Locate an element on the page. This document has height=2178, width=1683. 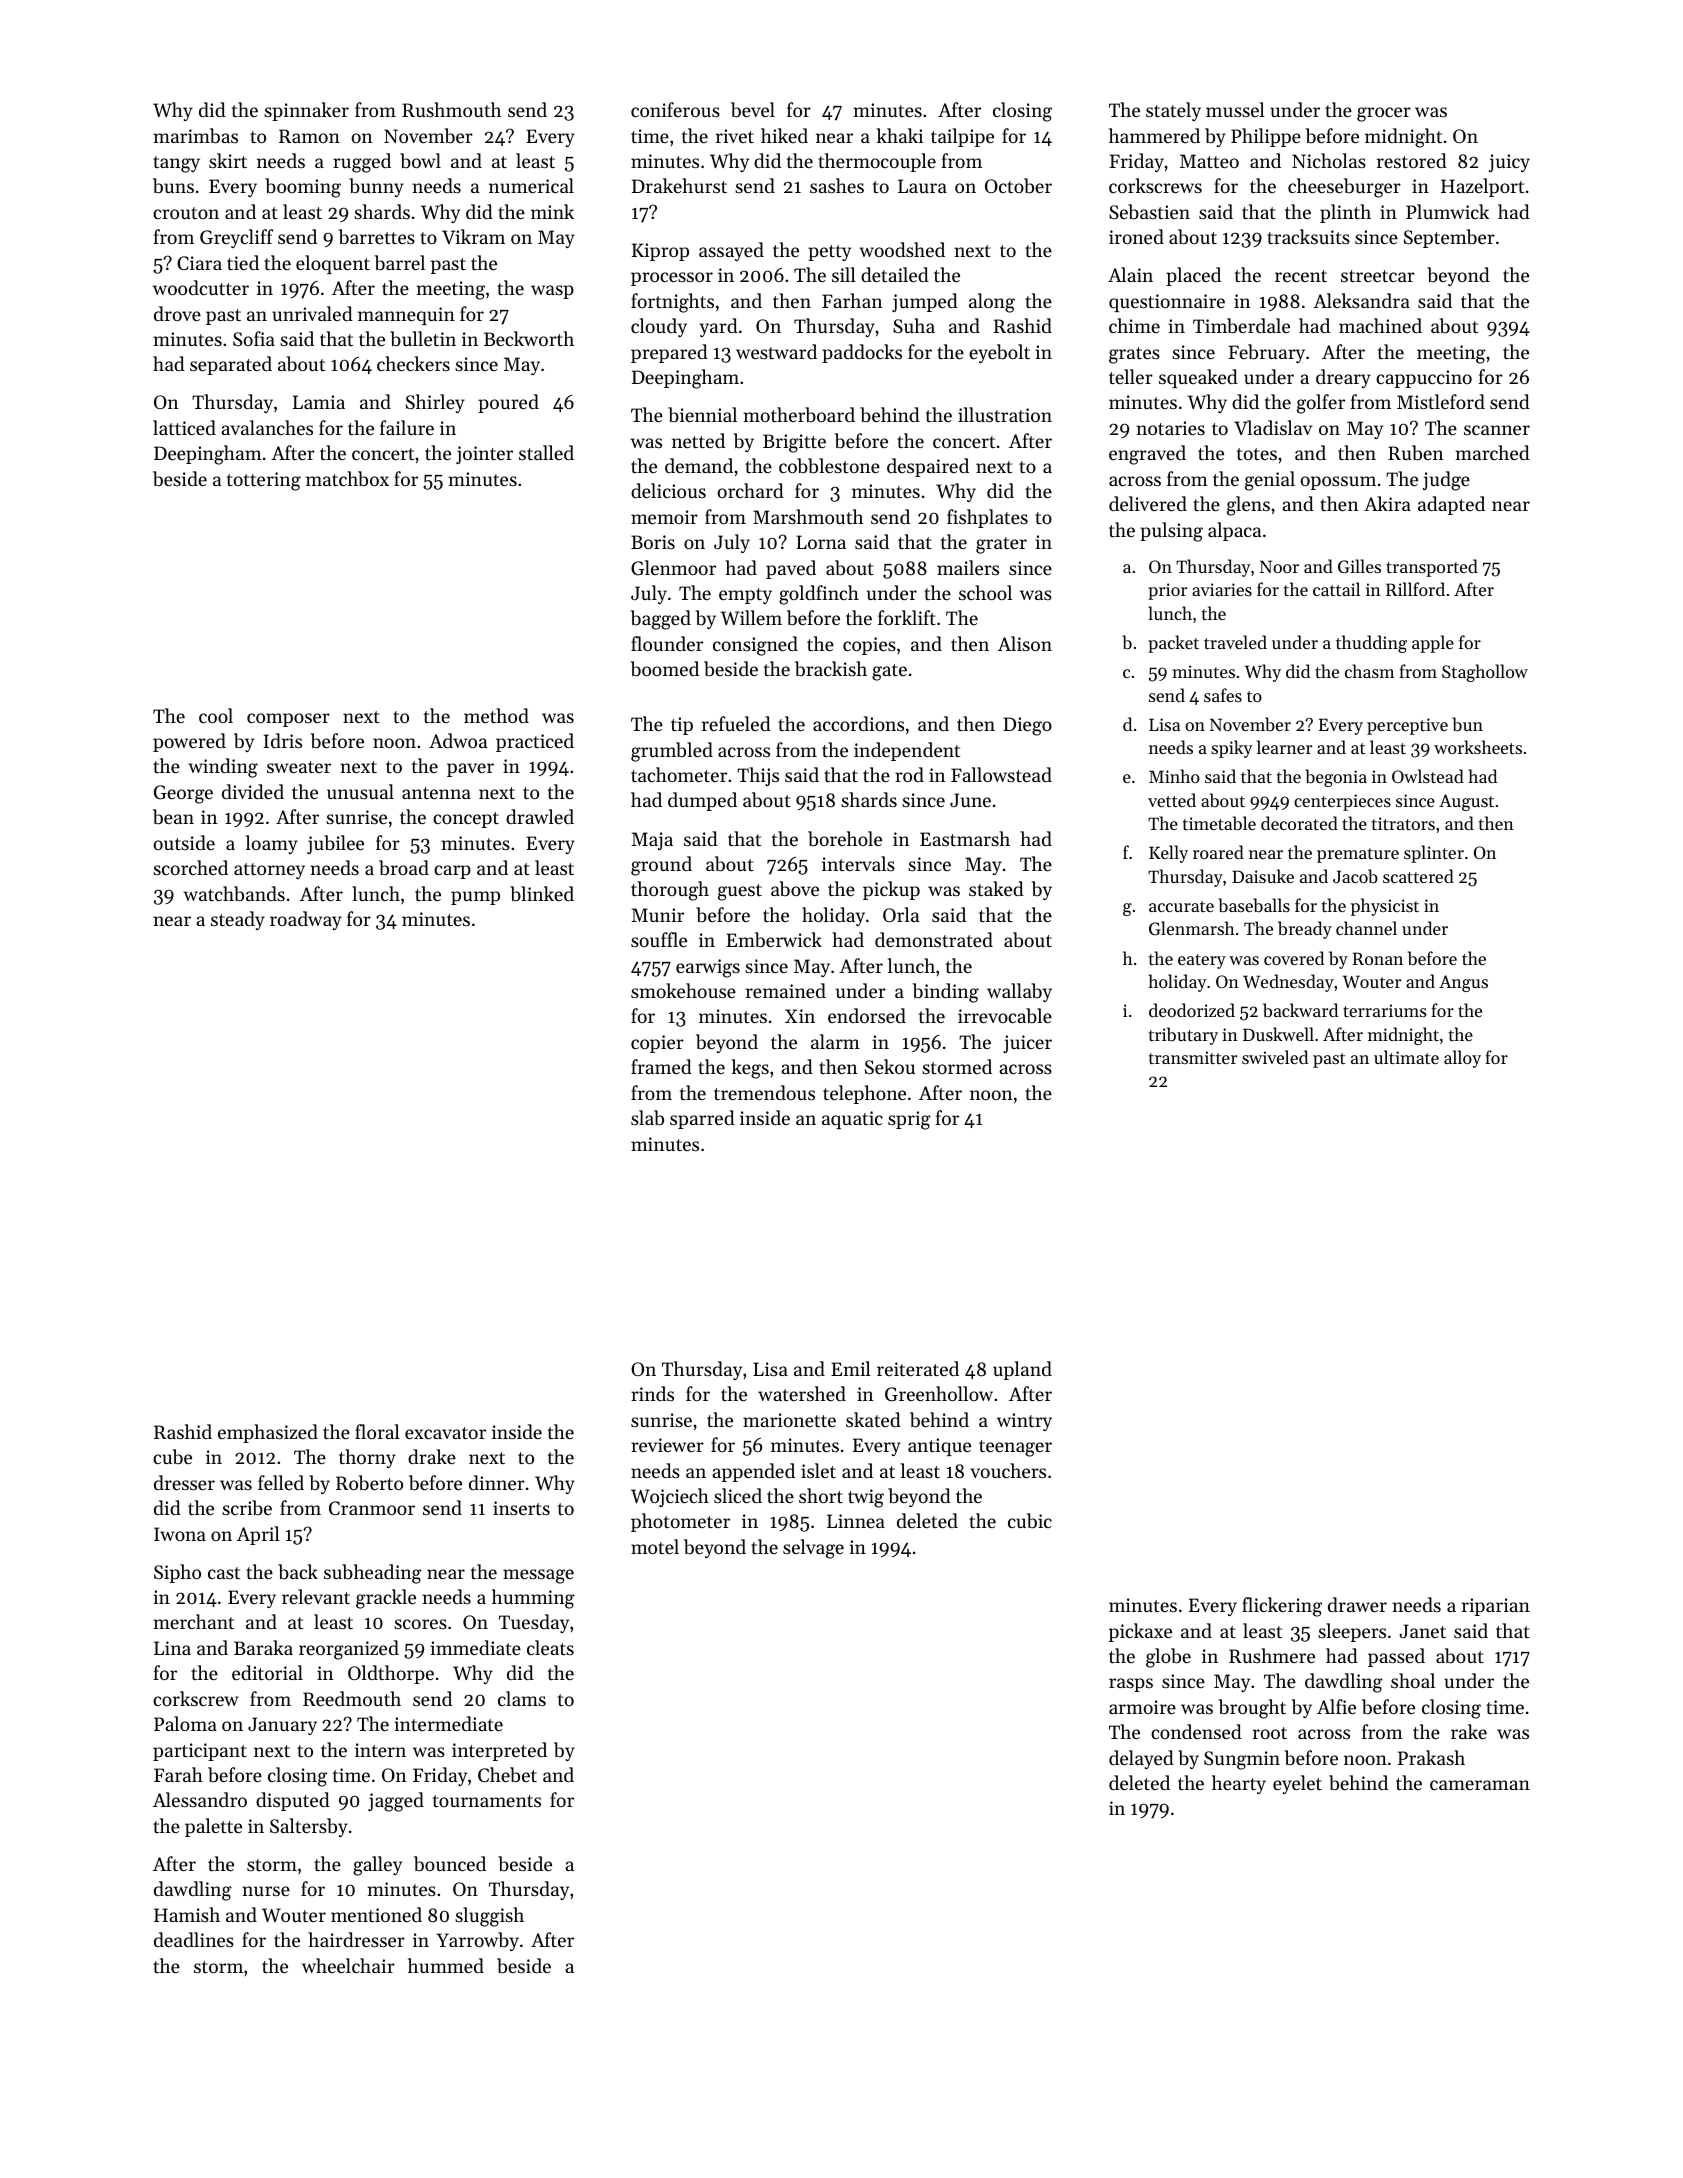
numerical is located at coordinates (531, 185).
